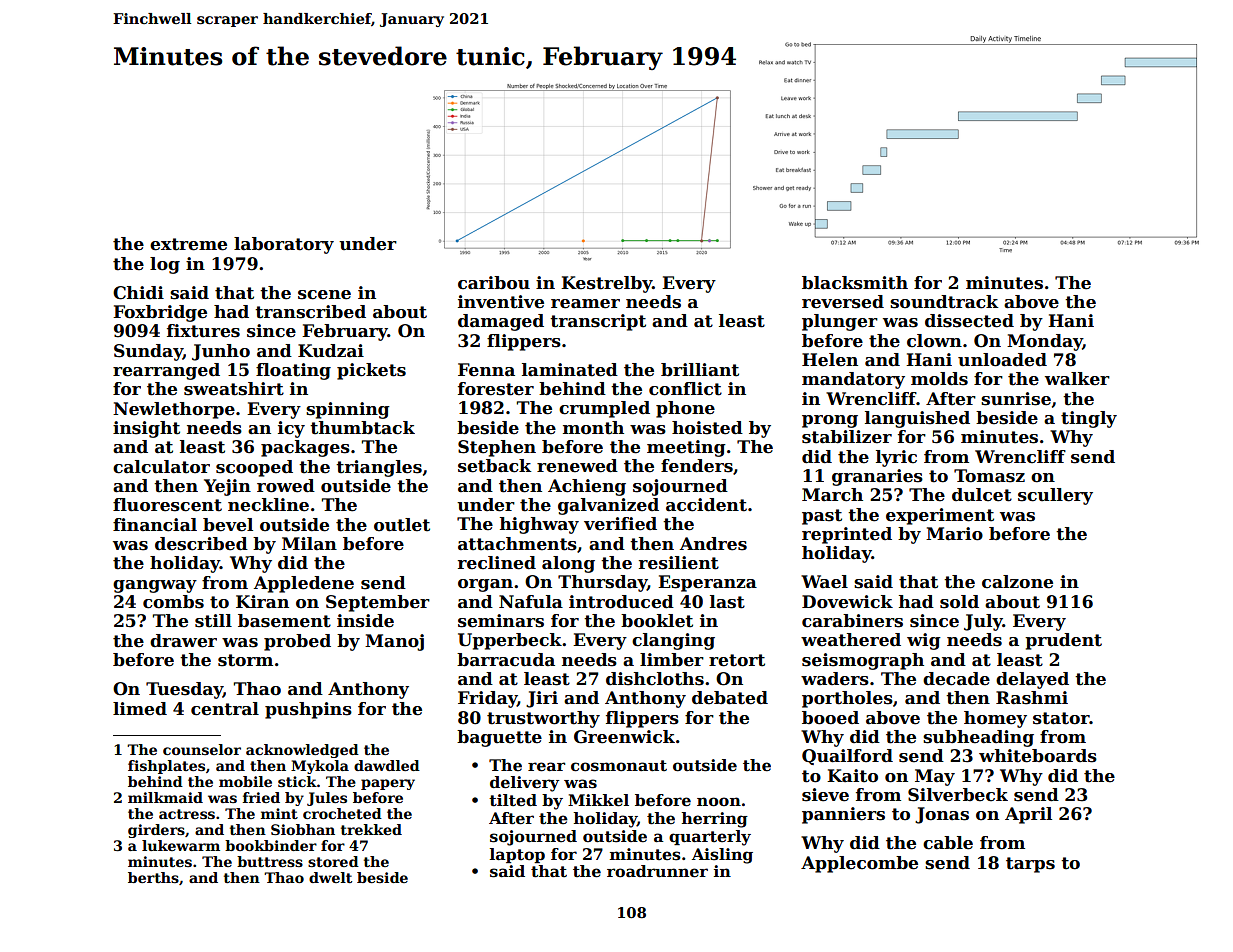 This image has height=952, width=1233. I want to click on scooped, so click(254, 468).
